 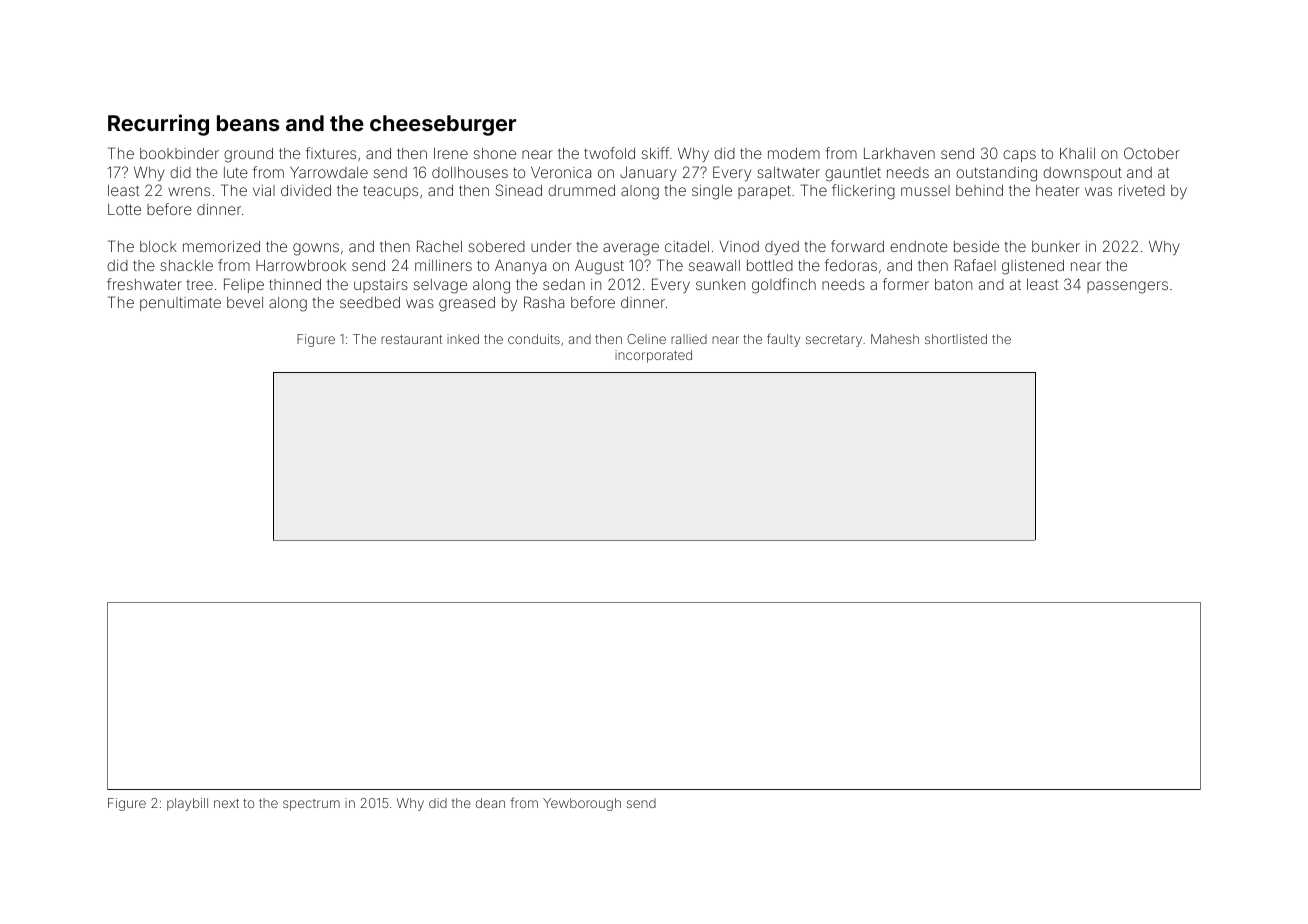 I want to click on playbill, so click(x=187, y=804).
